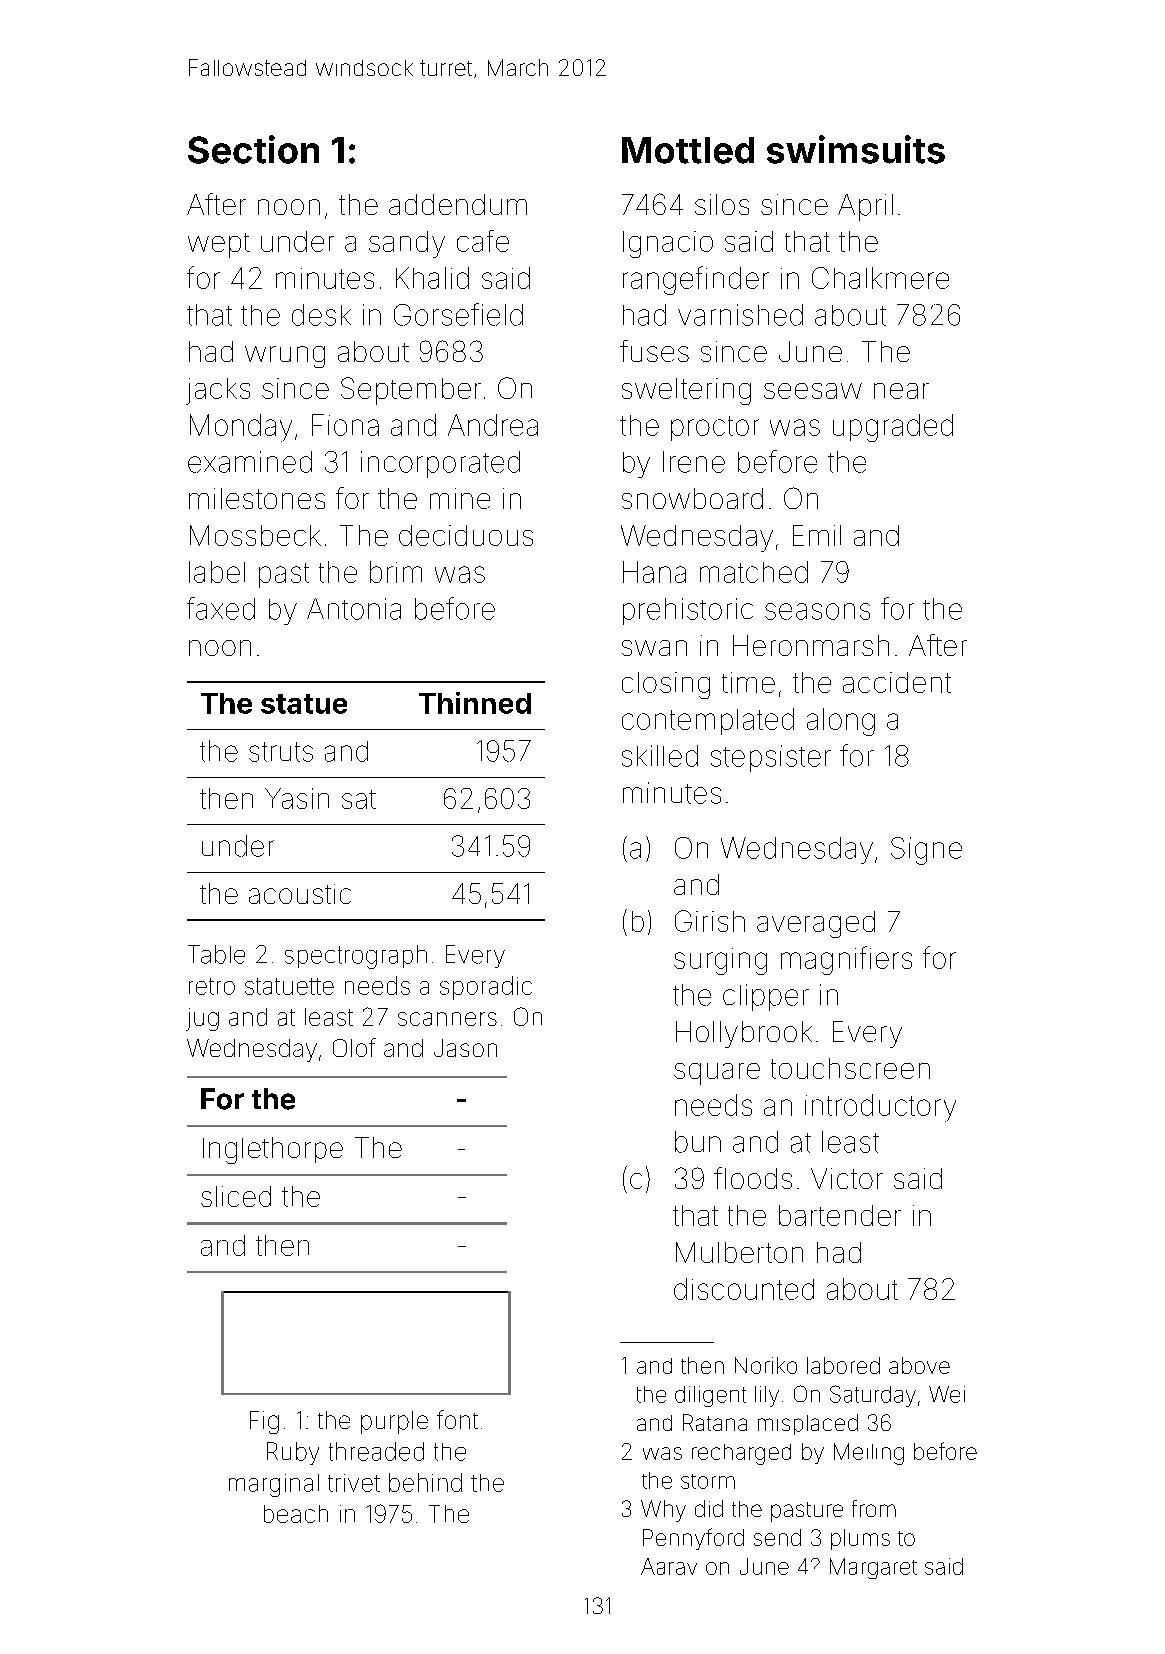  I want to click on skilled, so click(660, 756).
